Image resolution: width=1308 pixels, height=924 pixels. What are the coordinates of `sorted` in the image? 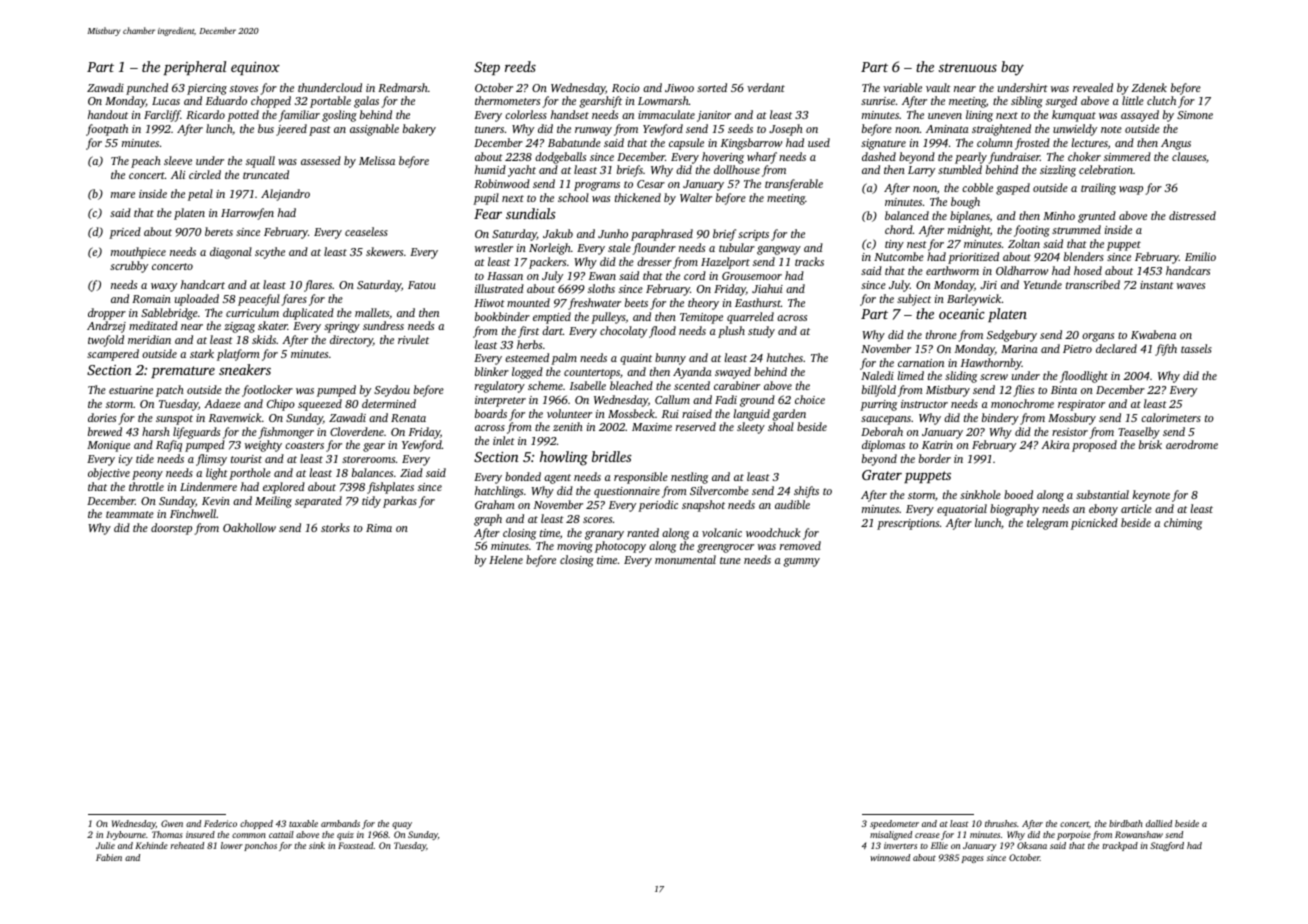 It's located at (712, 87).
